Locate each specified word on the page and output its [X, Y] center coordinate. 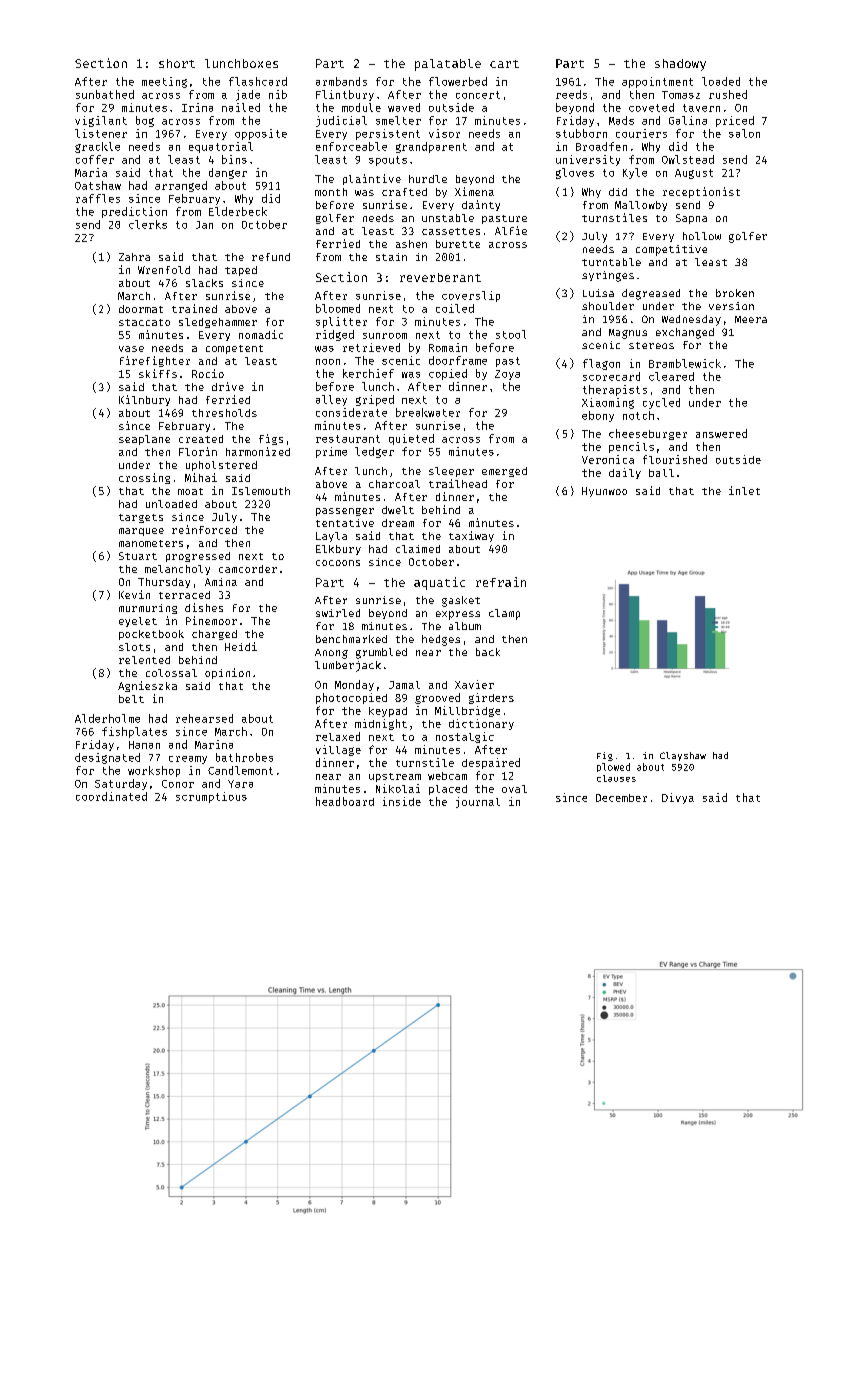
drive [228, 386]
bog [145, 121]
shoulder [608, 306]
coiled [455, 308]
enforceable [351, 146]
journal [478, 802]
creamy [188, 760]
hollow [702, 236]
